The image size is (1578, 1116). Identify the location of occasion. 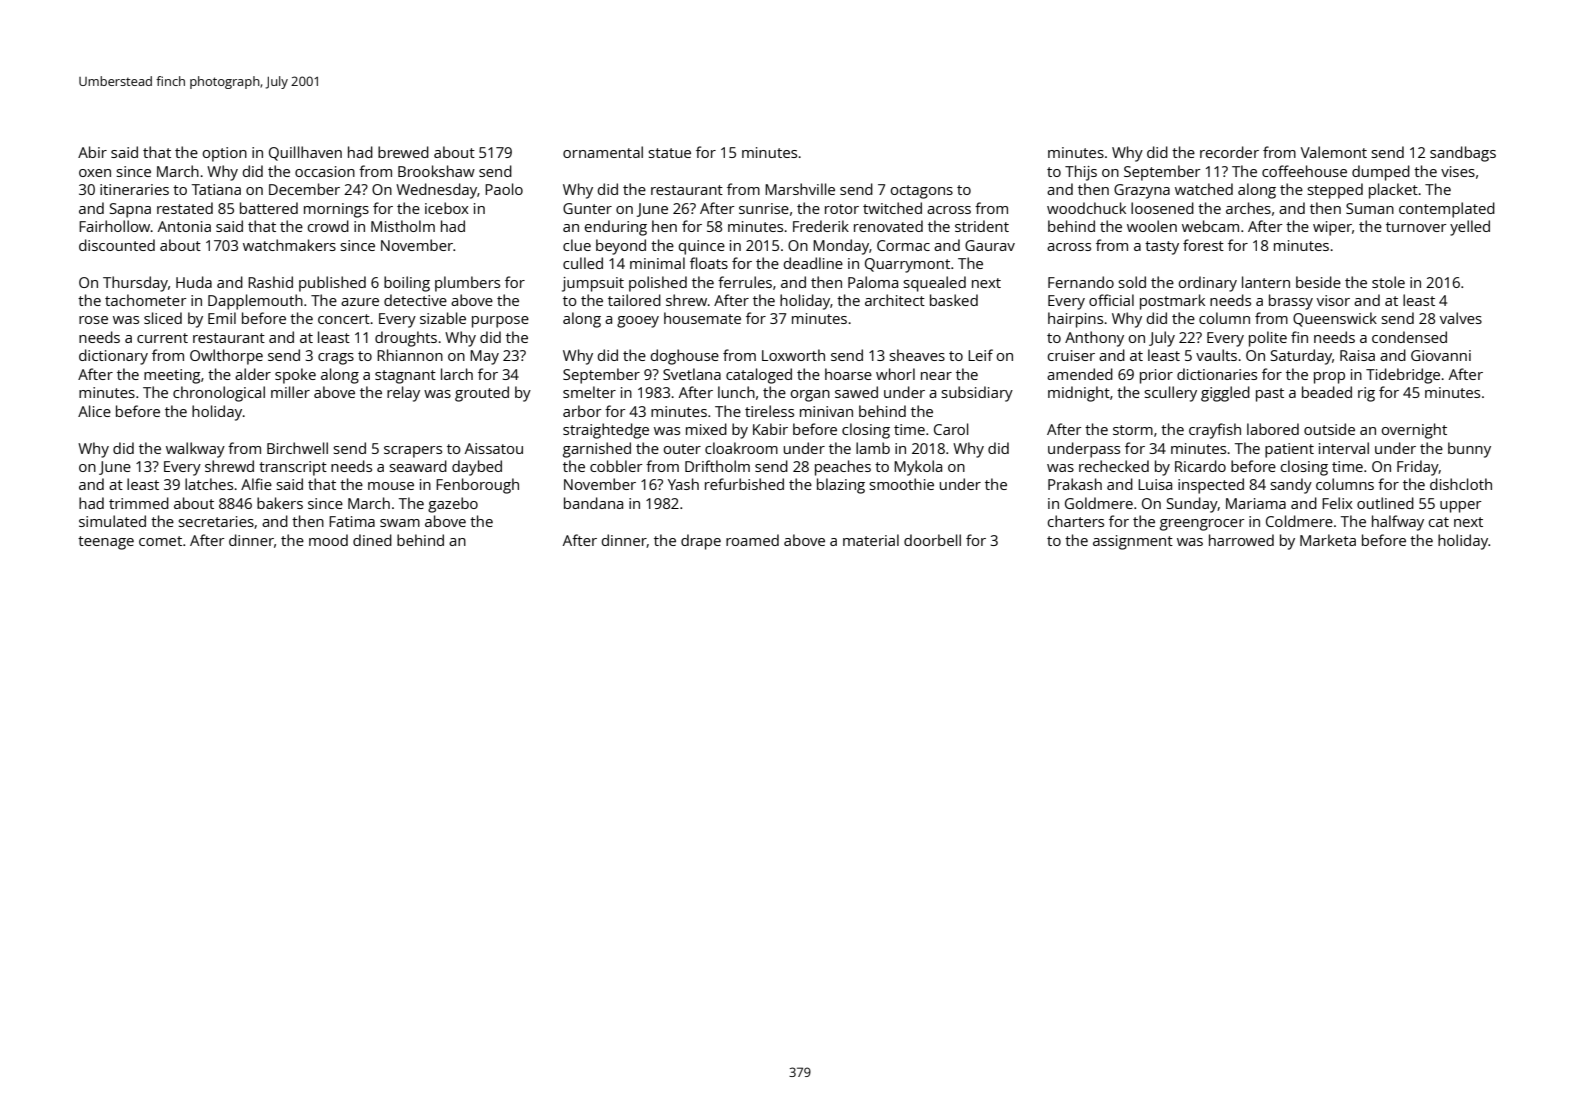
(325, 171).
